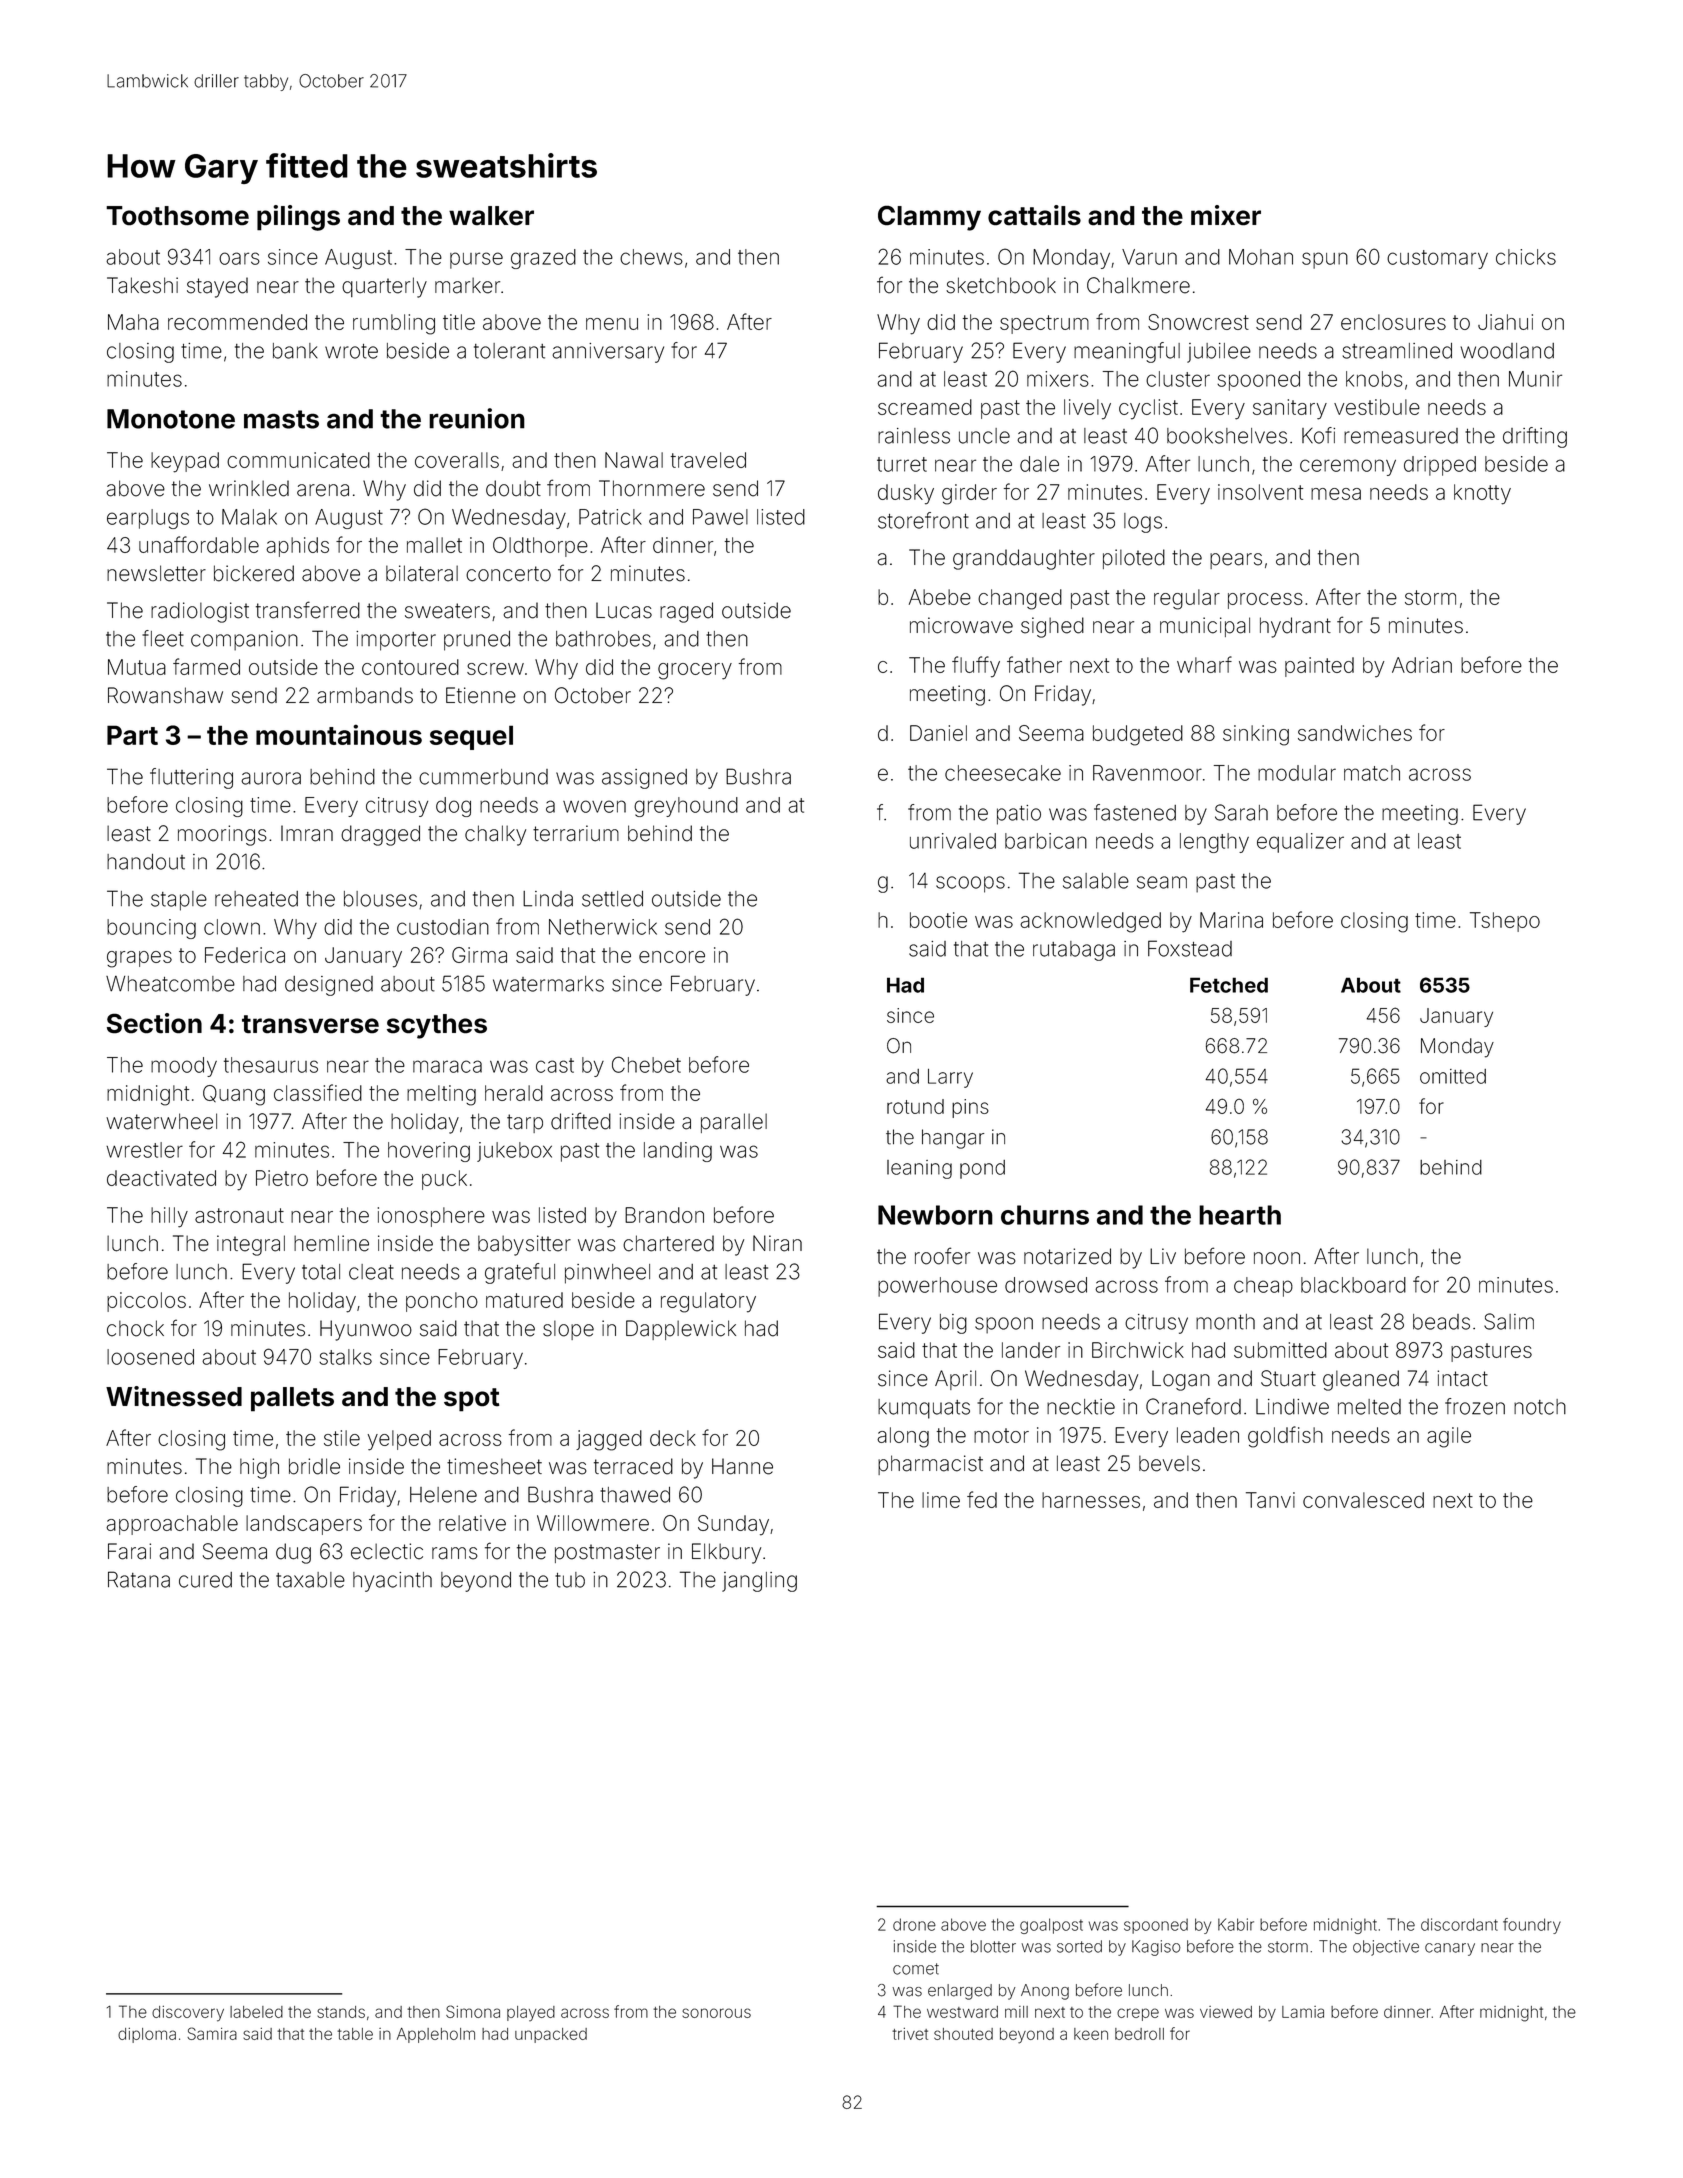  Describe the element at coordinates (1422, 665) in the image. I see `Adrian` at that location.
